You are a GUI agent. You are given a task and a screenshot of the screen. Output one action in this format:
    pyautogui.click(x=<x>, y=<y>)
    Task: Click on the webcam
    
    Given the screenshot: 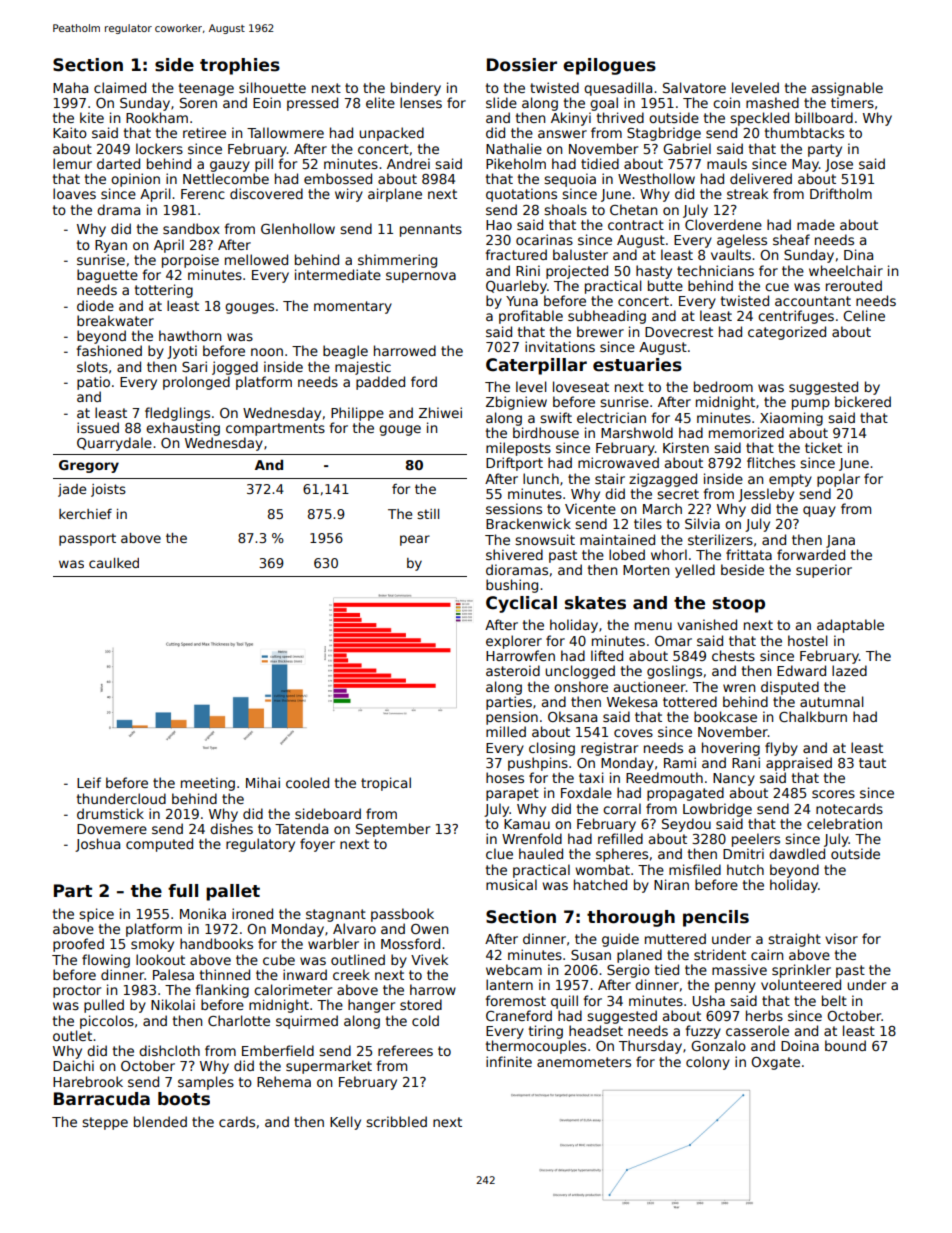 What is the action you would take?
    pyautogui.click(x=514, y=969)
